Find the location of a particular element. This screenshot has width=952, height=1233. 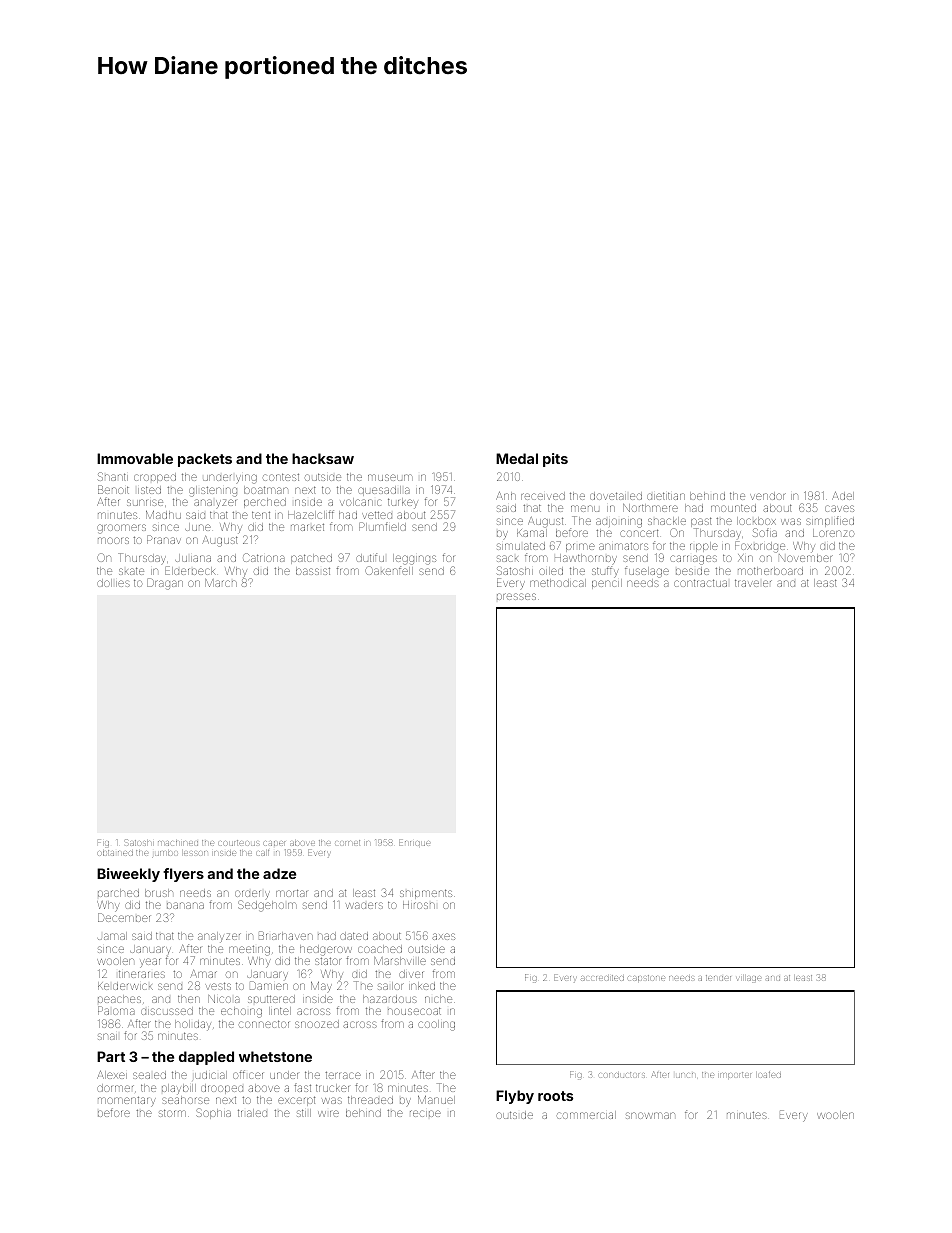

traveler is located at coordinates (753, 583).
